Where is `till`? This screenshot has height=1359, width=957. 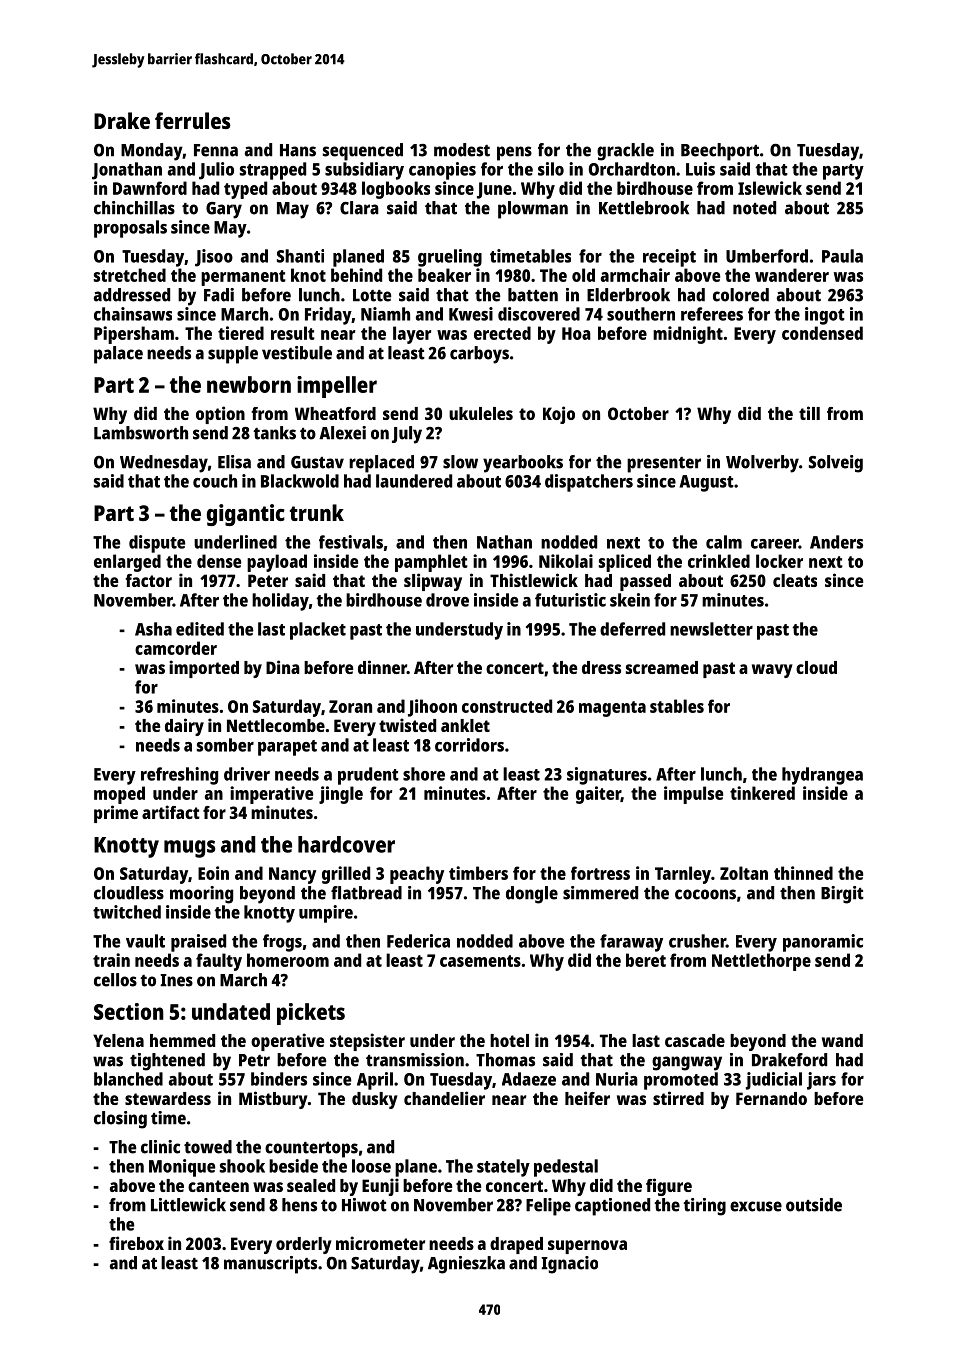
till is located at coordinates (809, 413).
